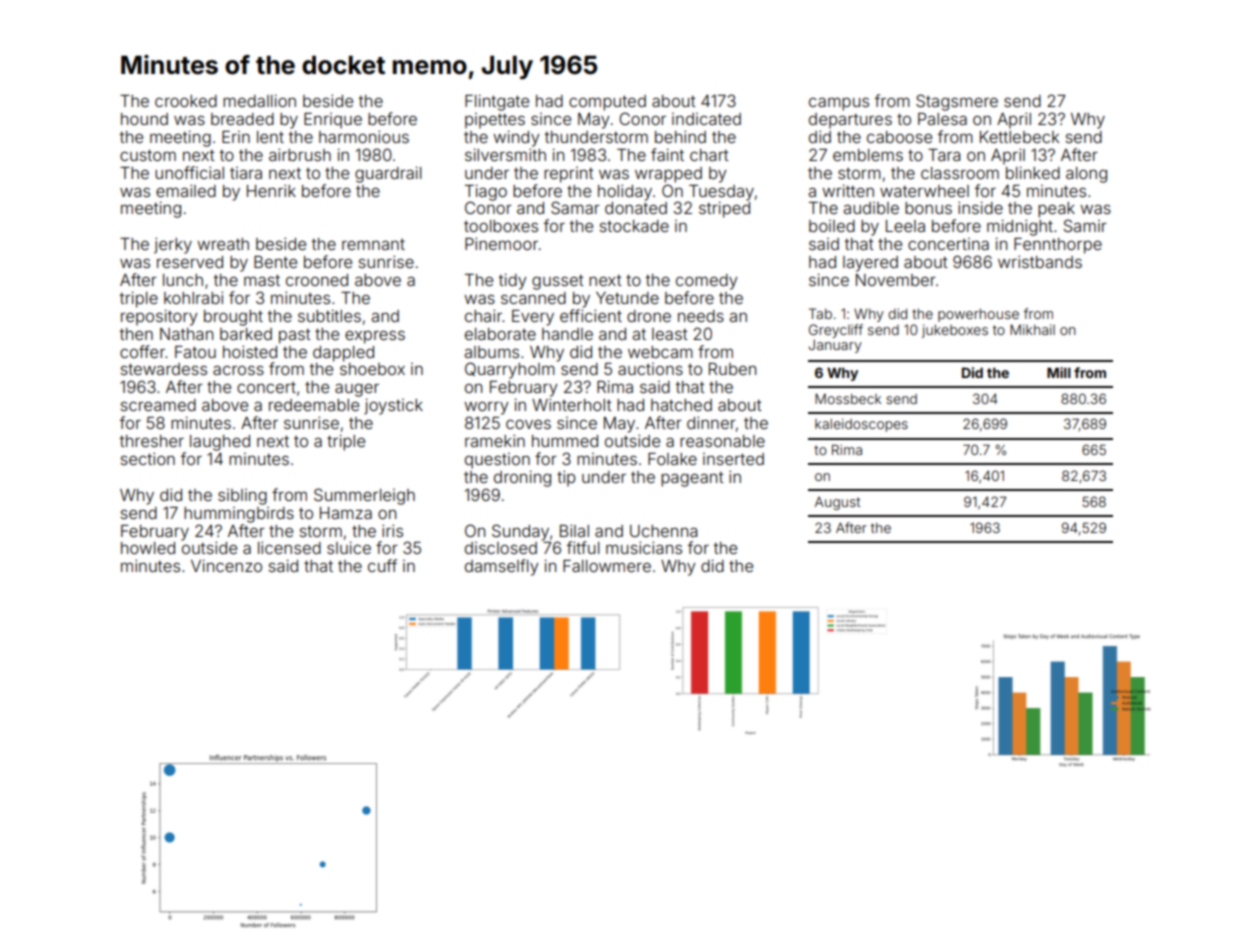 The width and height of the page is (1233, 952). I want to click on elaborate, so click(500, 334).
